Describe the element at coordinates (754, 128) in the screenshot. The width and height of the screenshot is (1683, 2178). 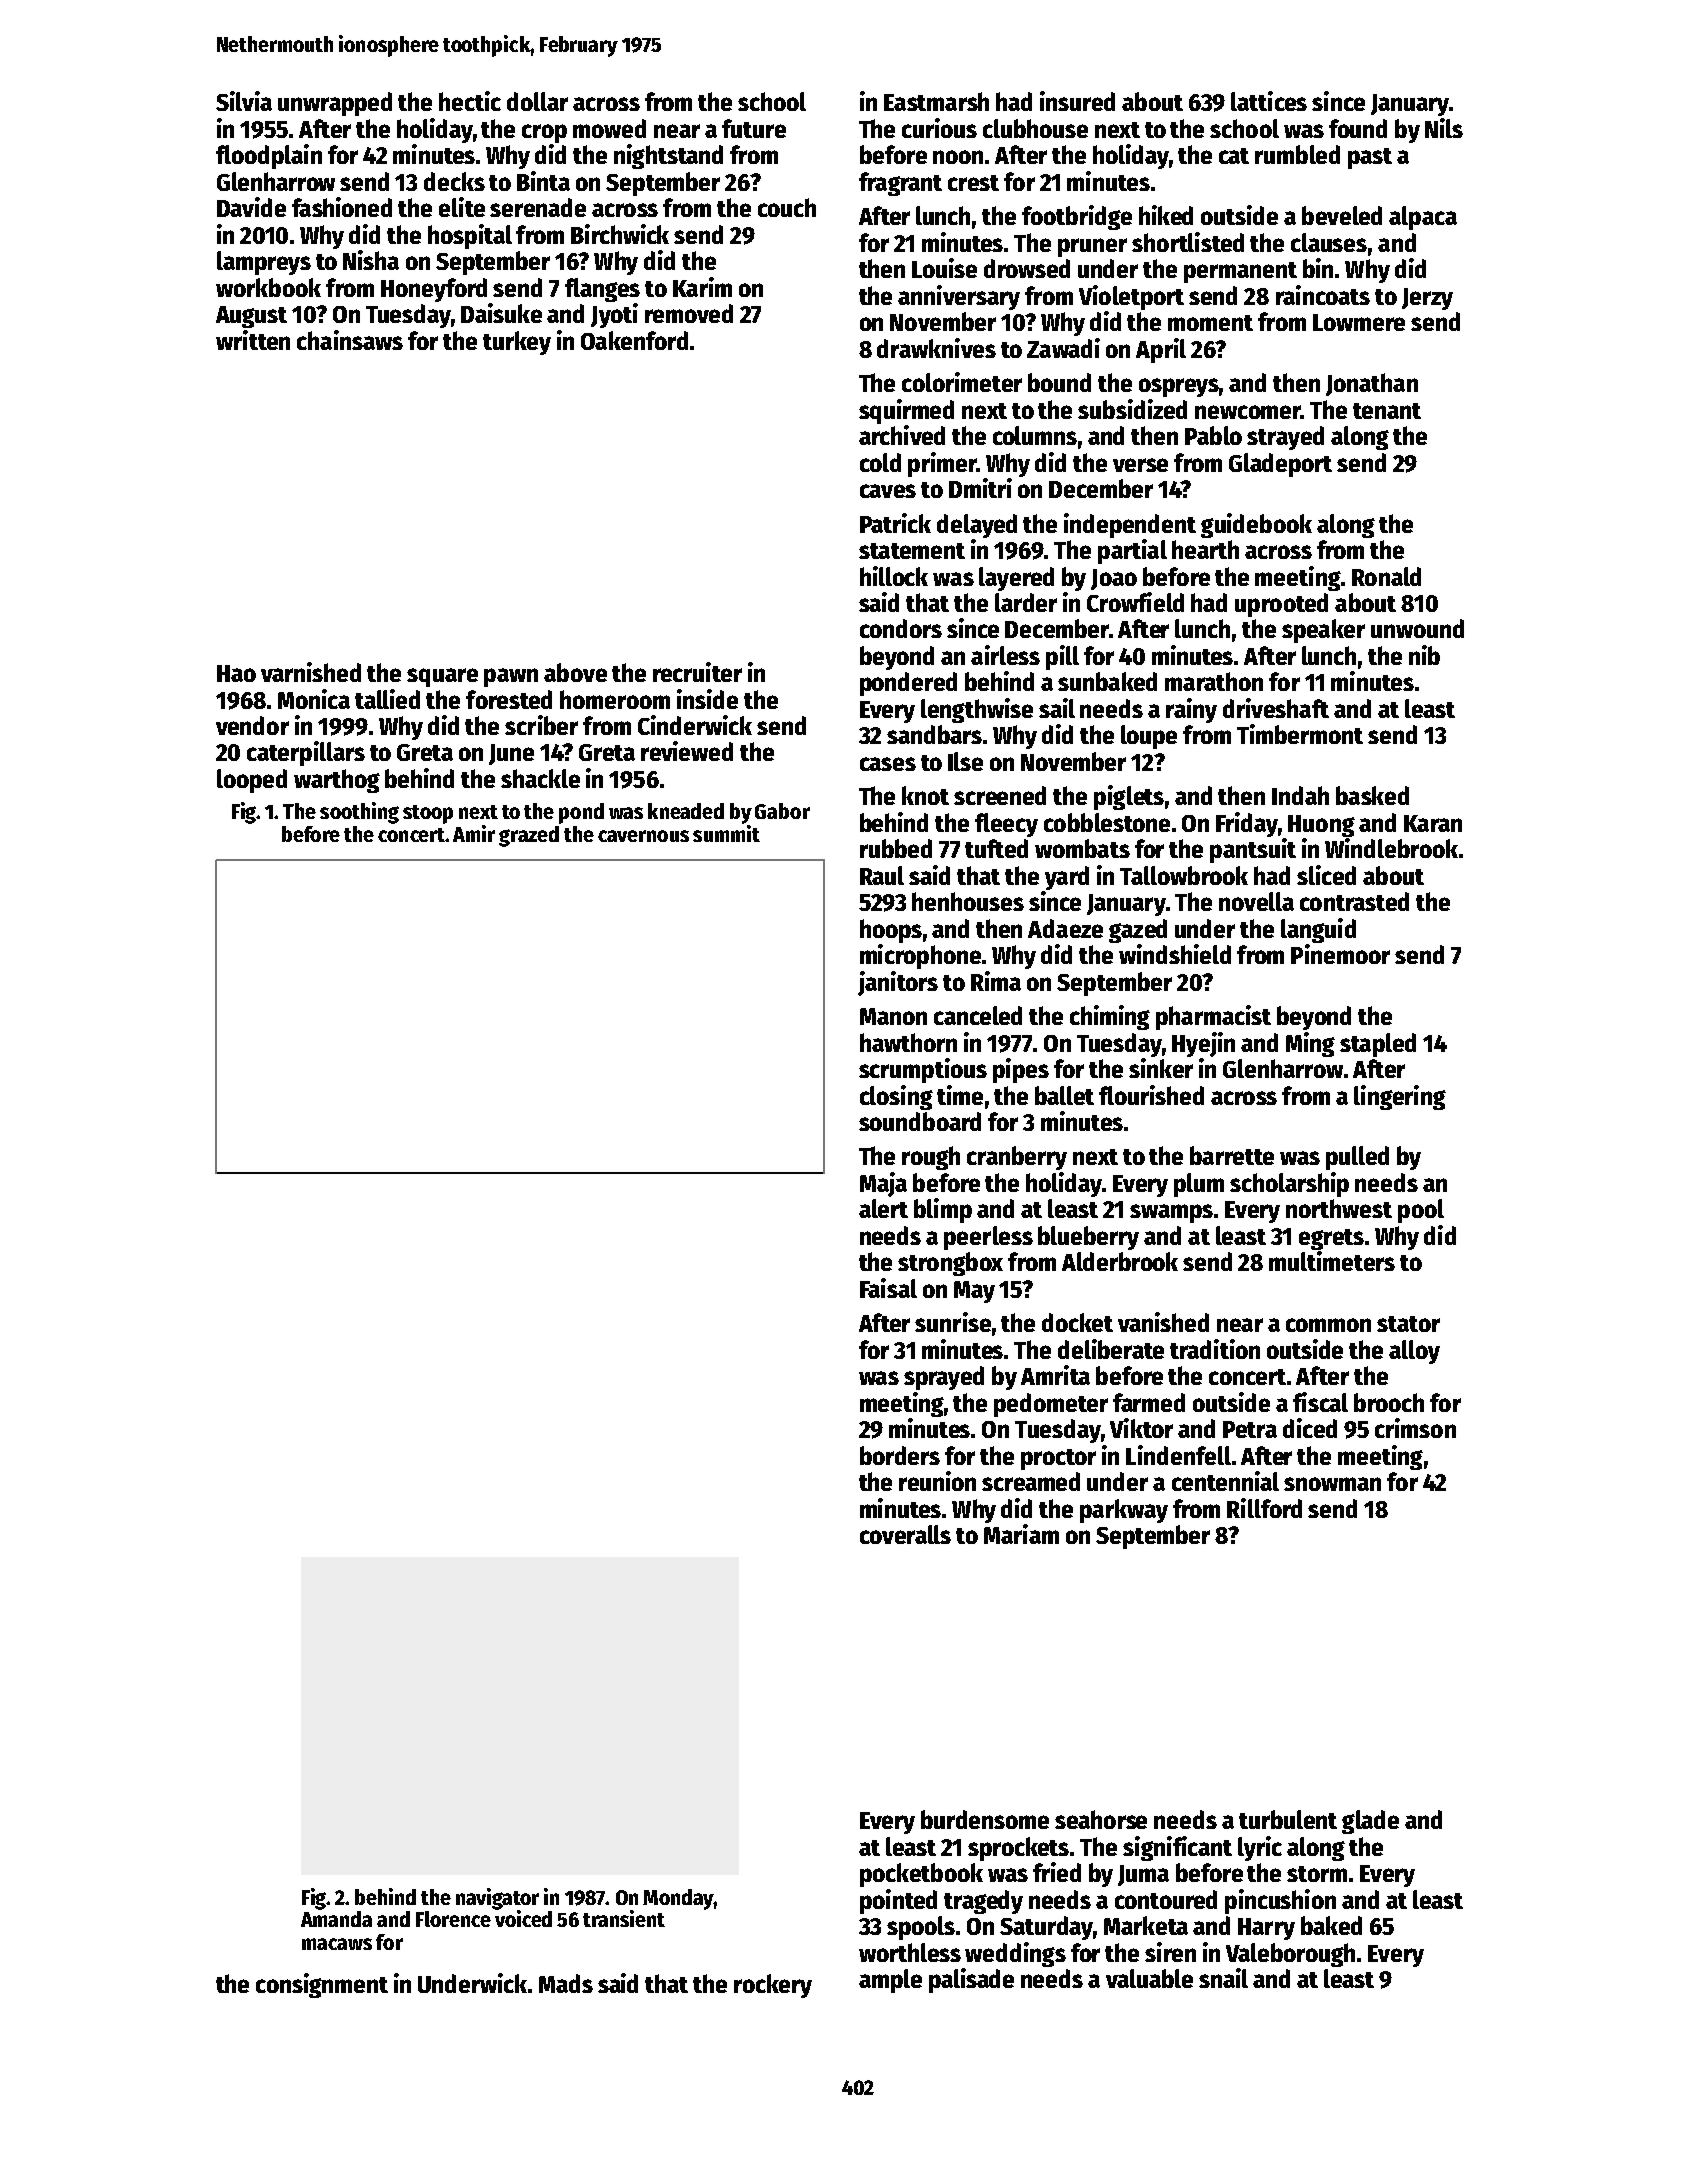
I see `future` at that location.
